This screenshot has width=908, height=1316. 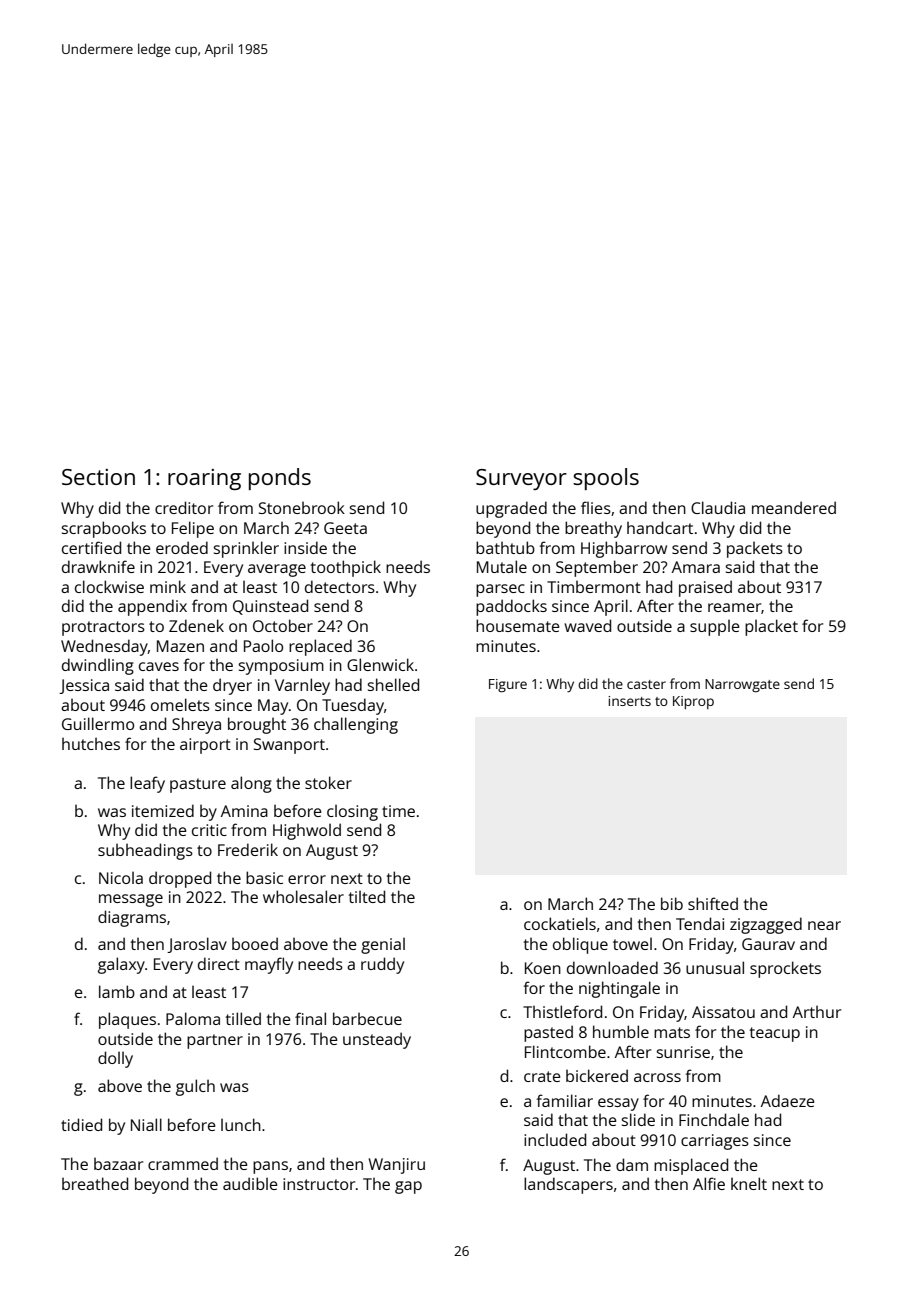 I want to click on placket, so click(x=771, y=627).
